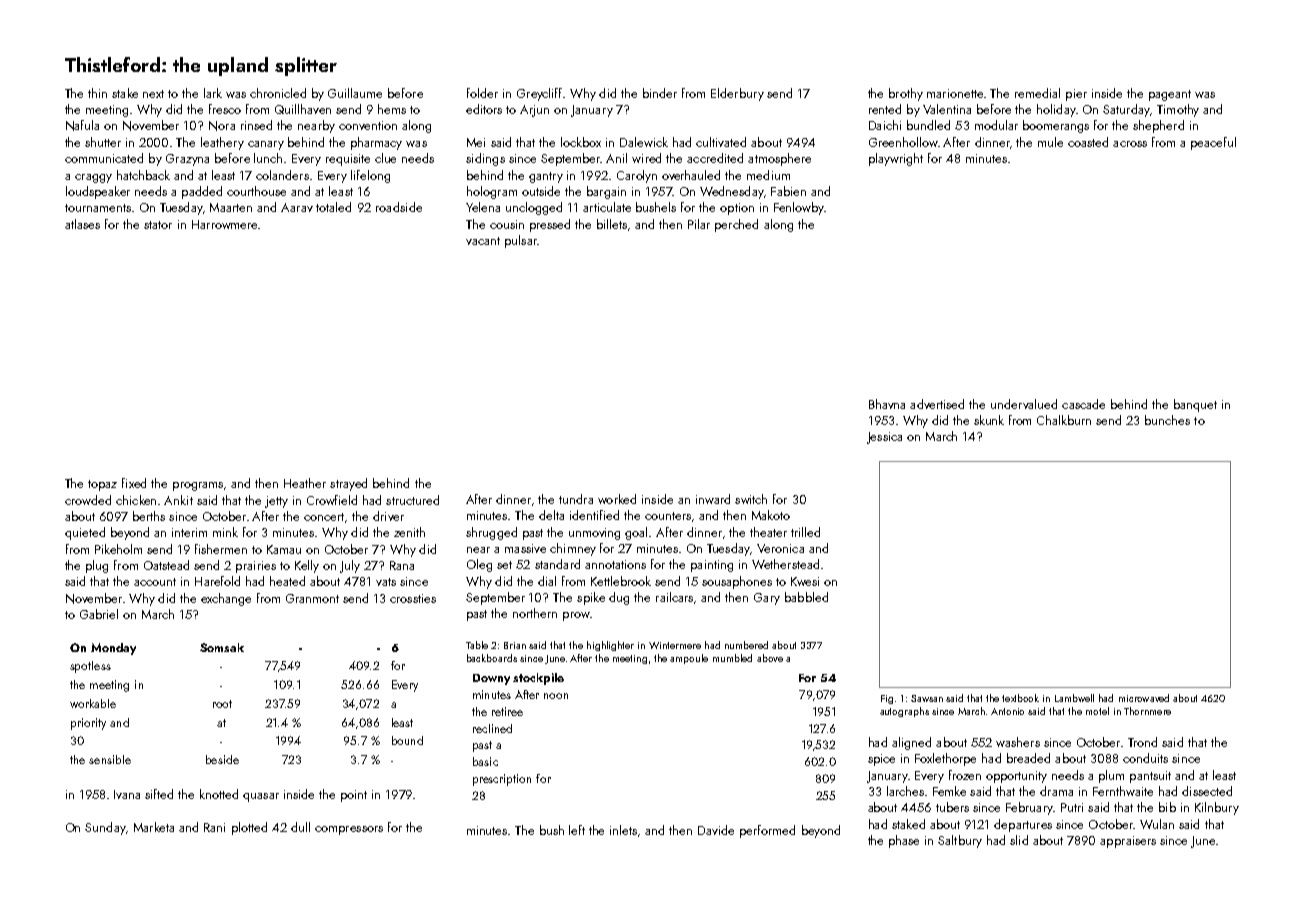 Image resolution: width=1308 pixels, height=924 pixels. What do you see at coordinates (158, 225) in the screenshot?
I see `stator` at bounding box center [158, 225].
